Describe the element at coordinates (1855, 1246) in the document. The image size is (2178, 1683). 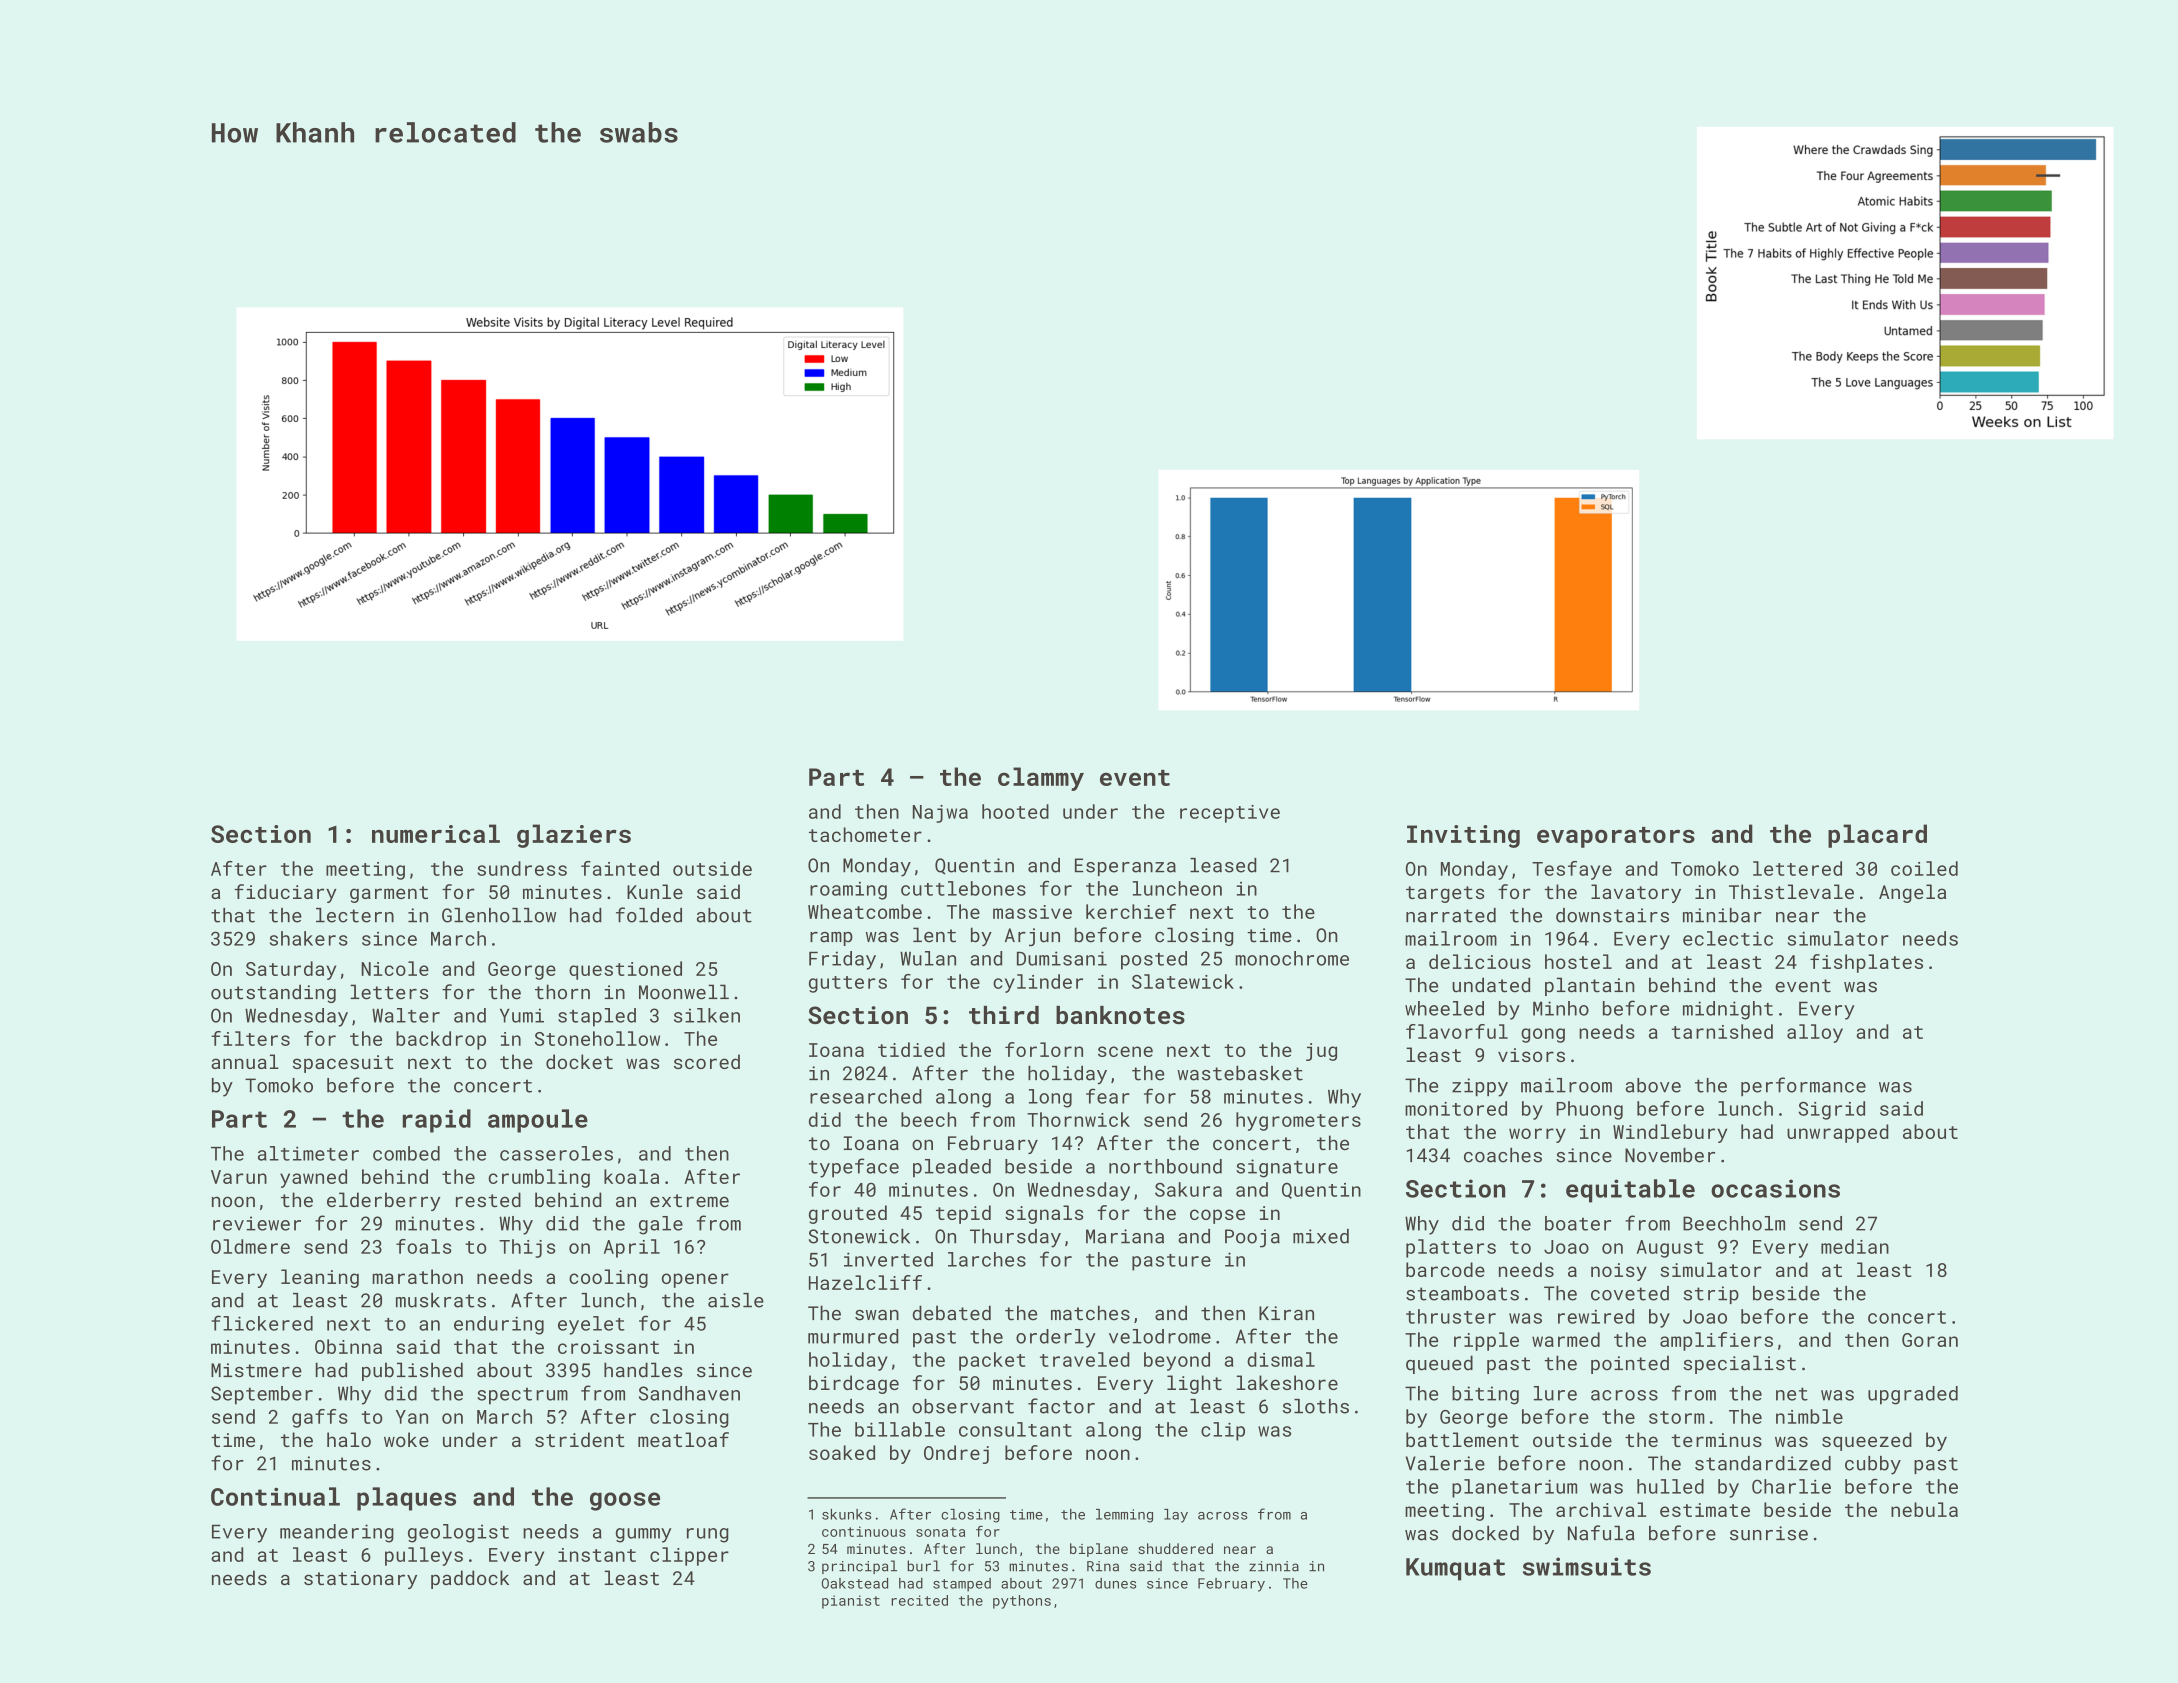
I see `median` at that location.
